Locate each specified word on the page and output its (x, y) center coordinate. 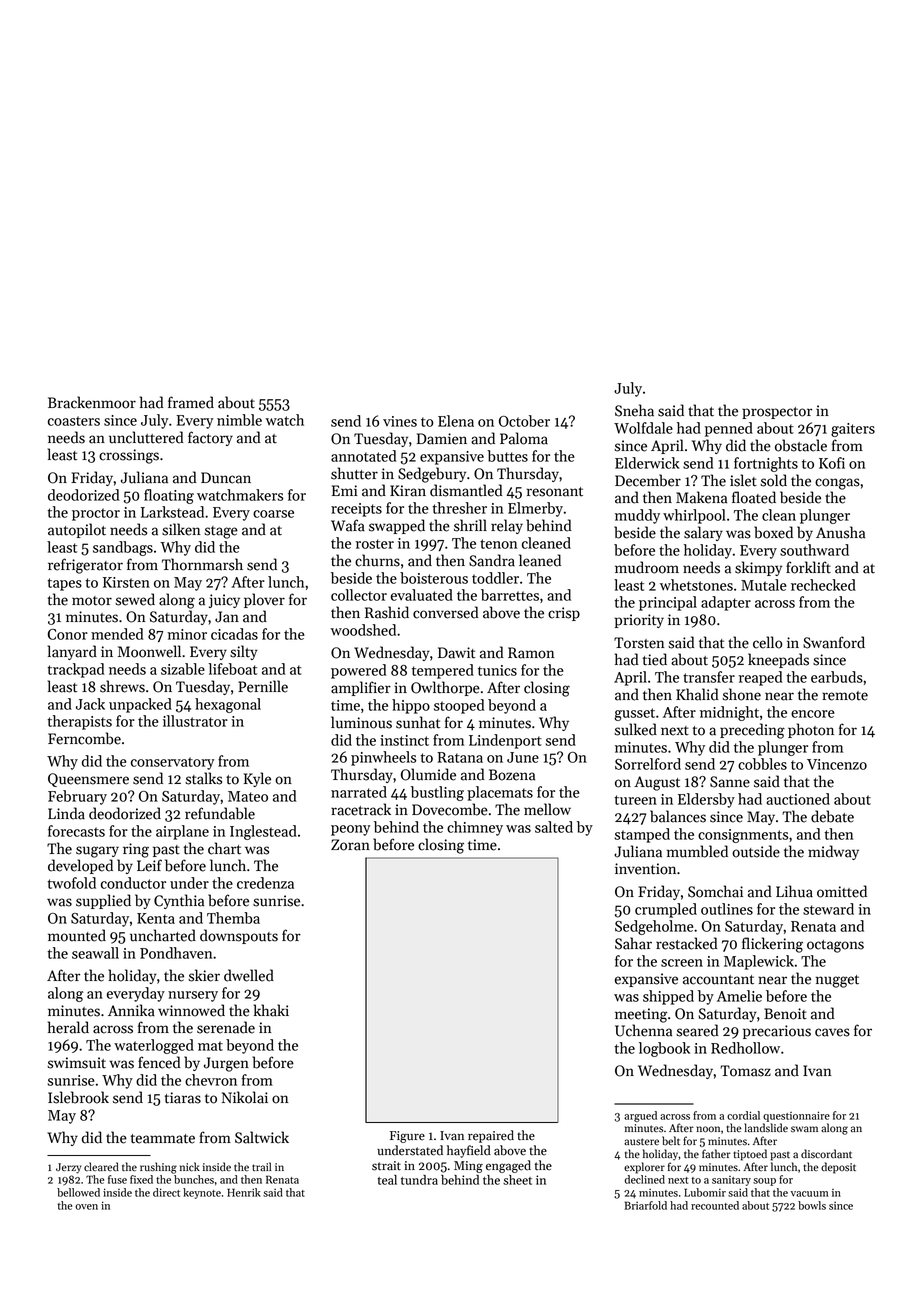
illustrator (195, 721)
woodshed (363, 630)
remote (845, 696)
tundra (419, 1180)
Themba (233, 918)
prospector (777, 413)
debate (832, 816)
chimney (475, 828)
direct (166, 1192)
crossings (129, 456)
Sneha (634, 410)
